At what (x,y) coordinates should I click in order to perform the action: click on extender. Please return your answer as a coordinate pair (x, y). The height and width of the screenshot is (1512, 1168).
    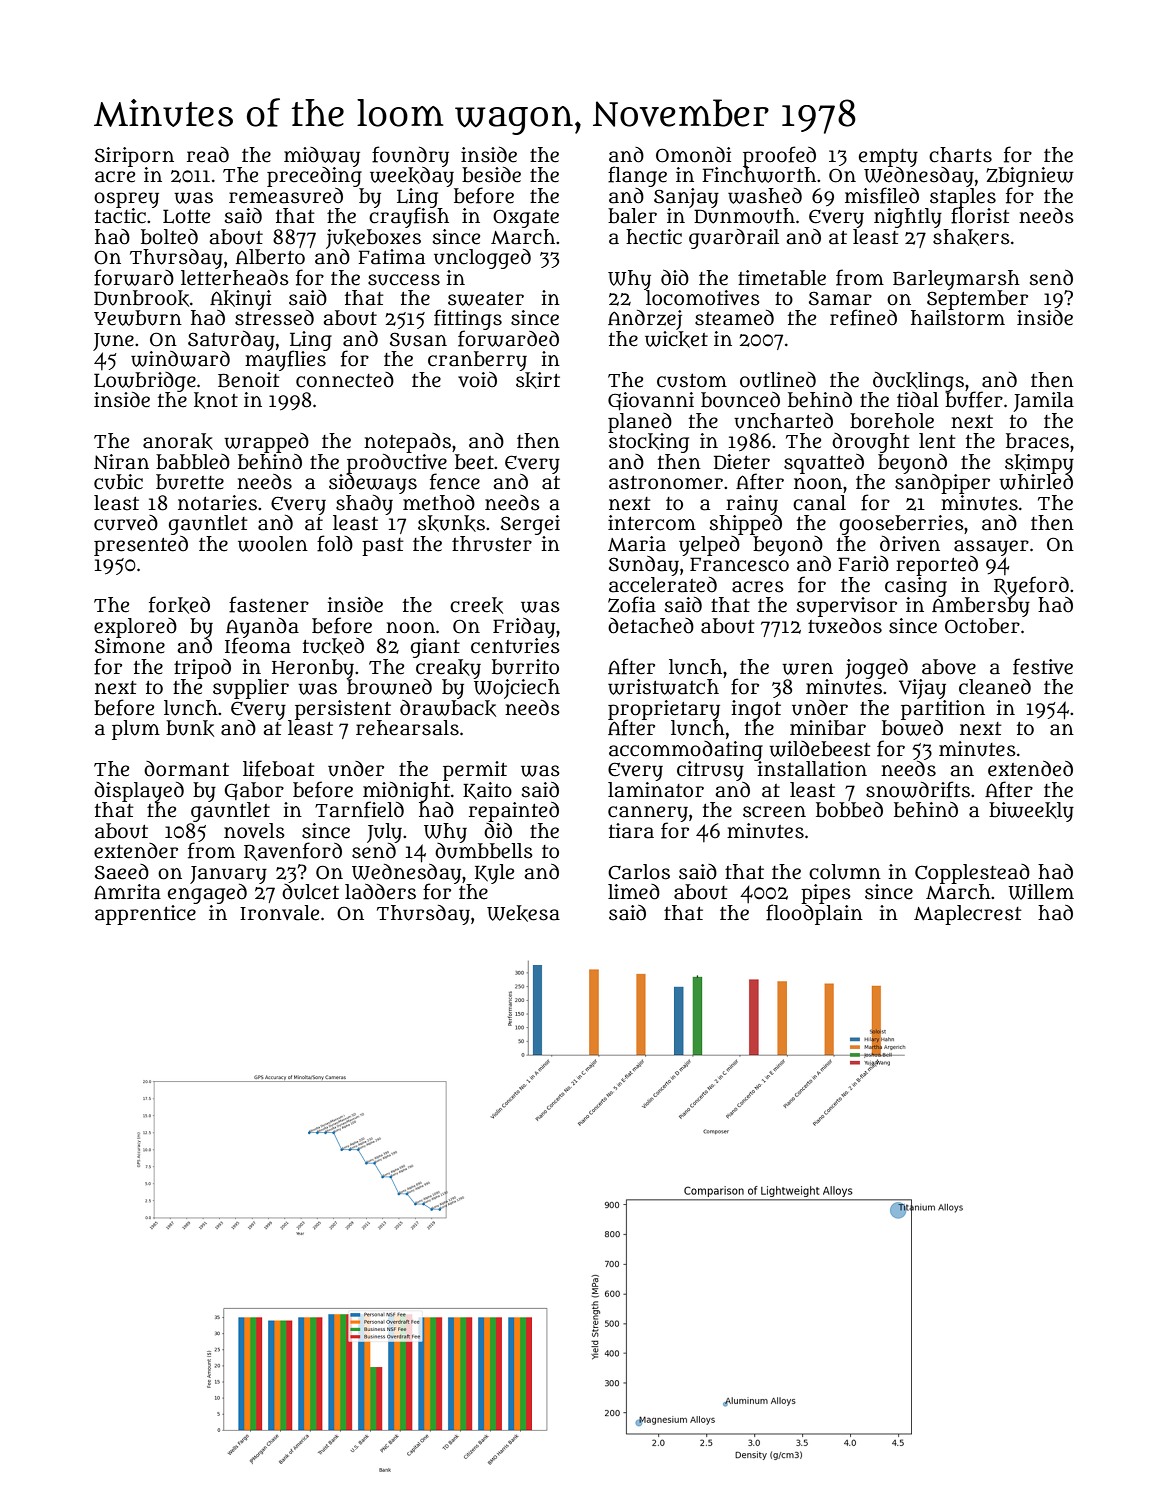
    Looking at the image, I should click on (136, 851).
